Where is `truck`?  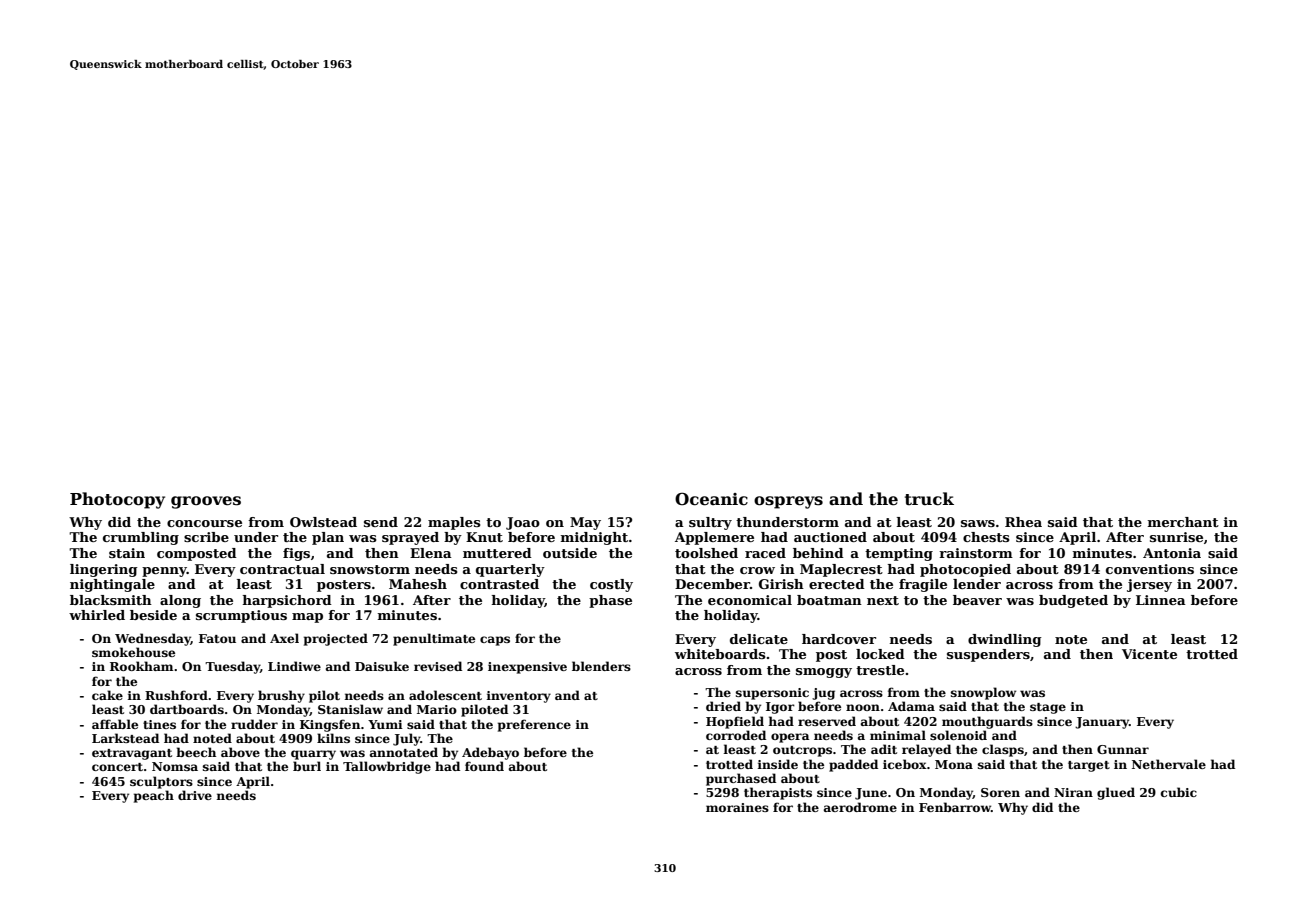
truck is located at coordinates (929, 499).
